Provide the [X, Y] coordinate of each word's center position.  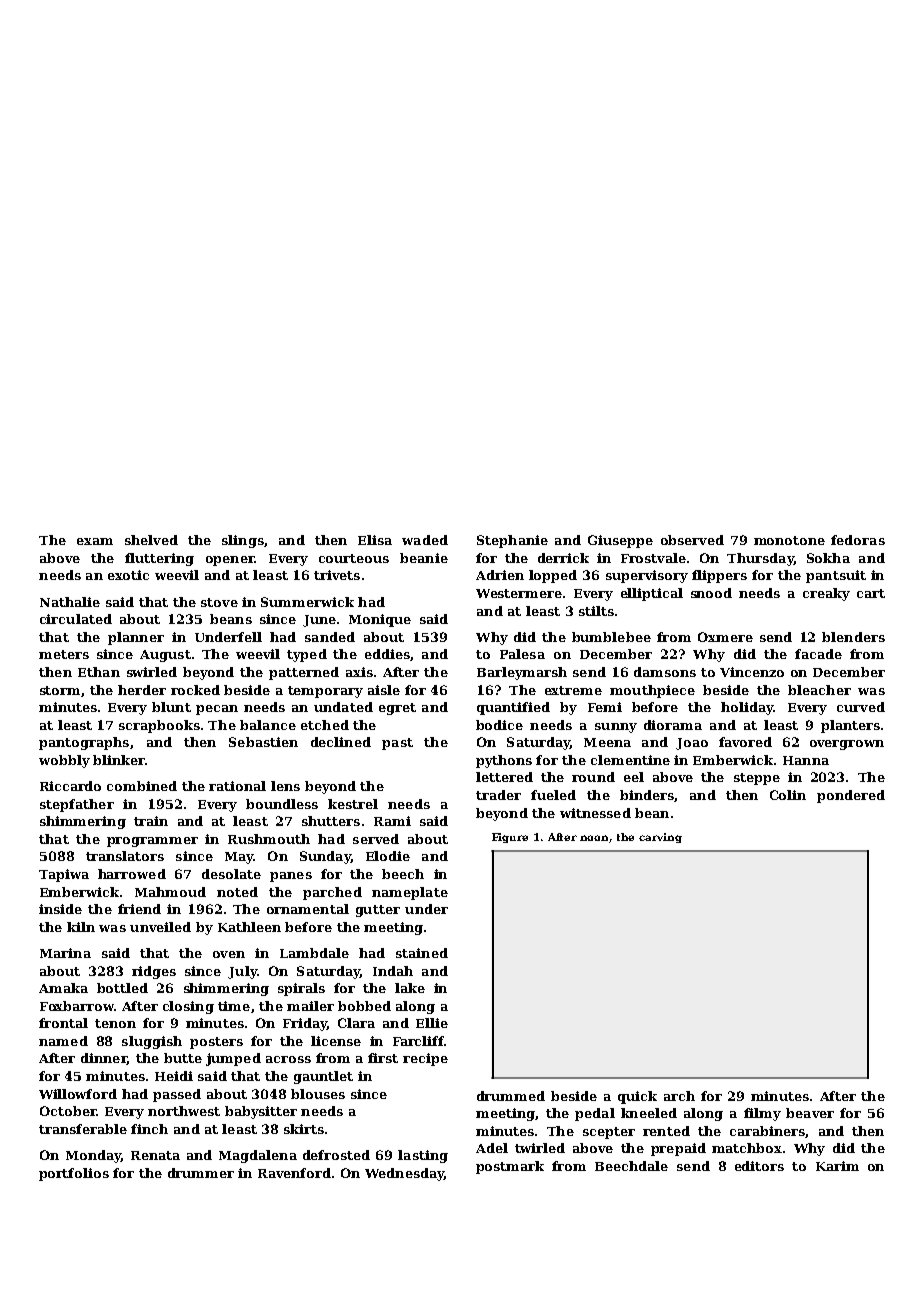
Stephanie [512, 541]
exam [95, 541]
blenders [853, 637]
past [397, 744]
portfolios [74, 1174]
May [239, 858]
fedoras [858, 540]
